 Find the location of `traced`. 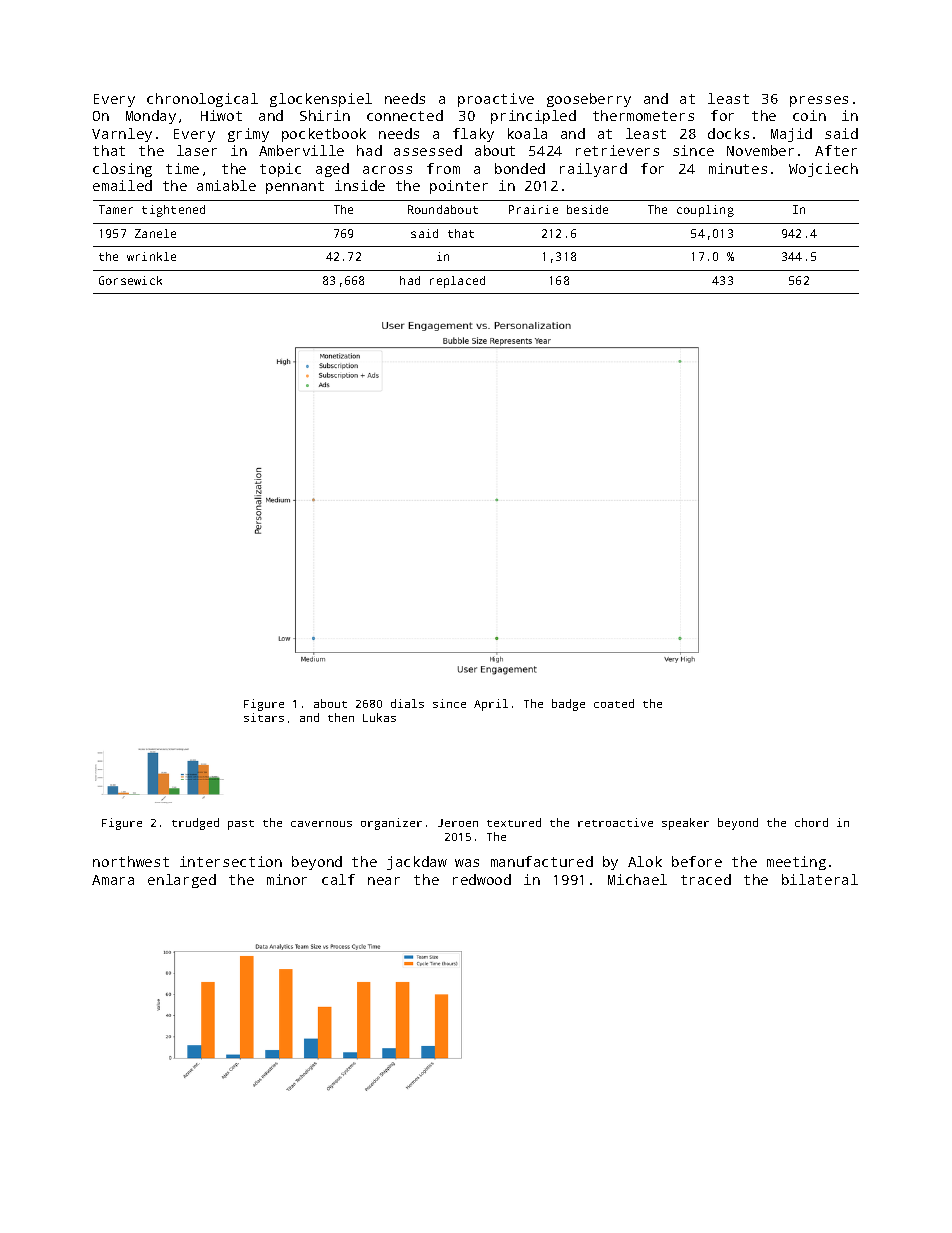

traced is located at coordinates (706, 879).
